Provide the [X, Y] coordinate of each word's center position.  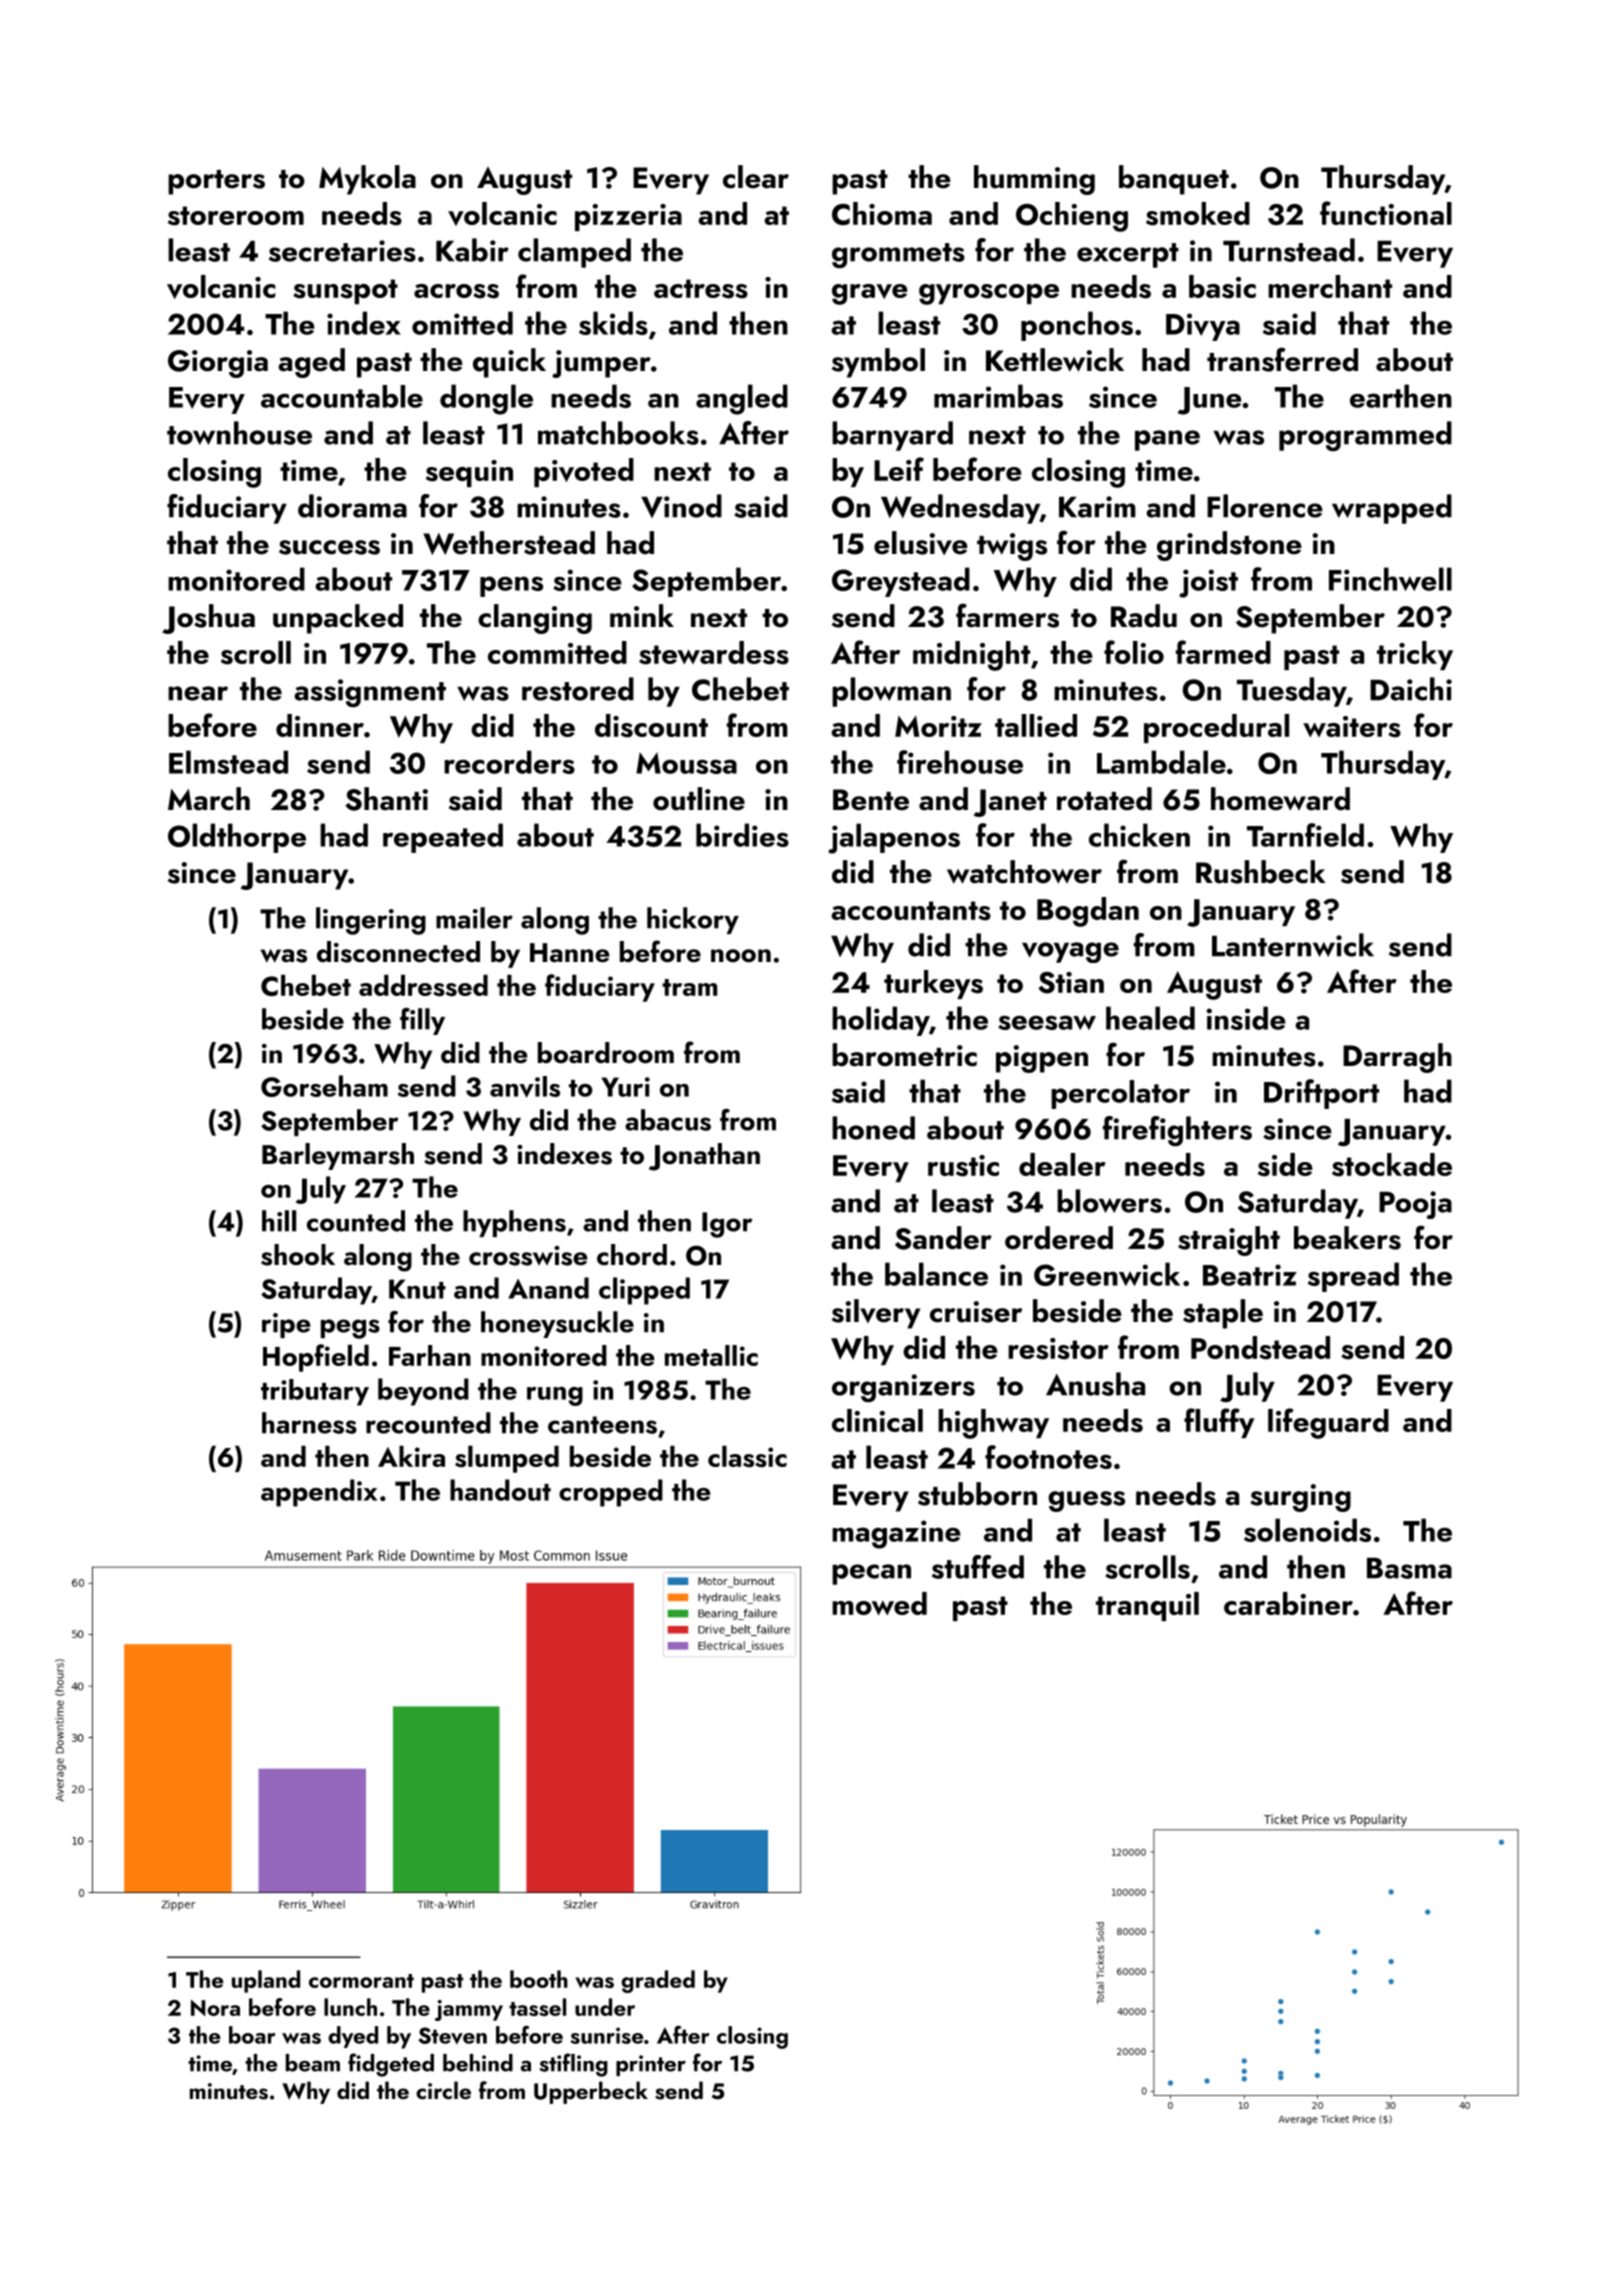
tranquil [1147, 1606]
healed [1150, 1018]
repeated [443, 838]
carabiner [1288, 1603]
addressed [423, 985]
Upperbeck [591, 2092]
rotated [1104, 799]
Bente [871, 800]
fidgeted [391, 2065]
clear [756, 177]
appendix [319, 1493]
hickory [693, 920]
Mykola [367, 180]
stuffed [978, 1567]
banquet [1174, 180]
